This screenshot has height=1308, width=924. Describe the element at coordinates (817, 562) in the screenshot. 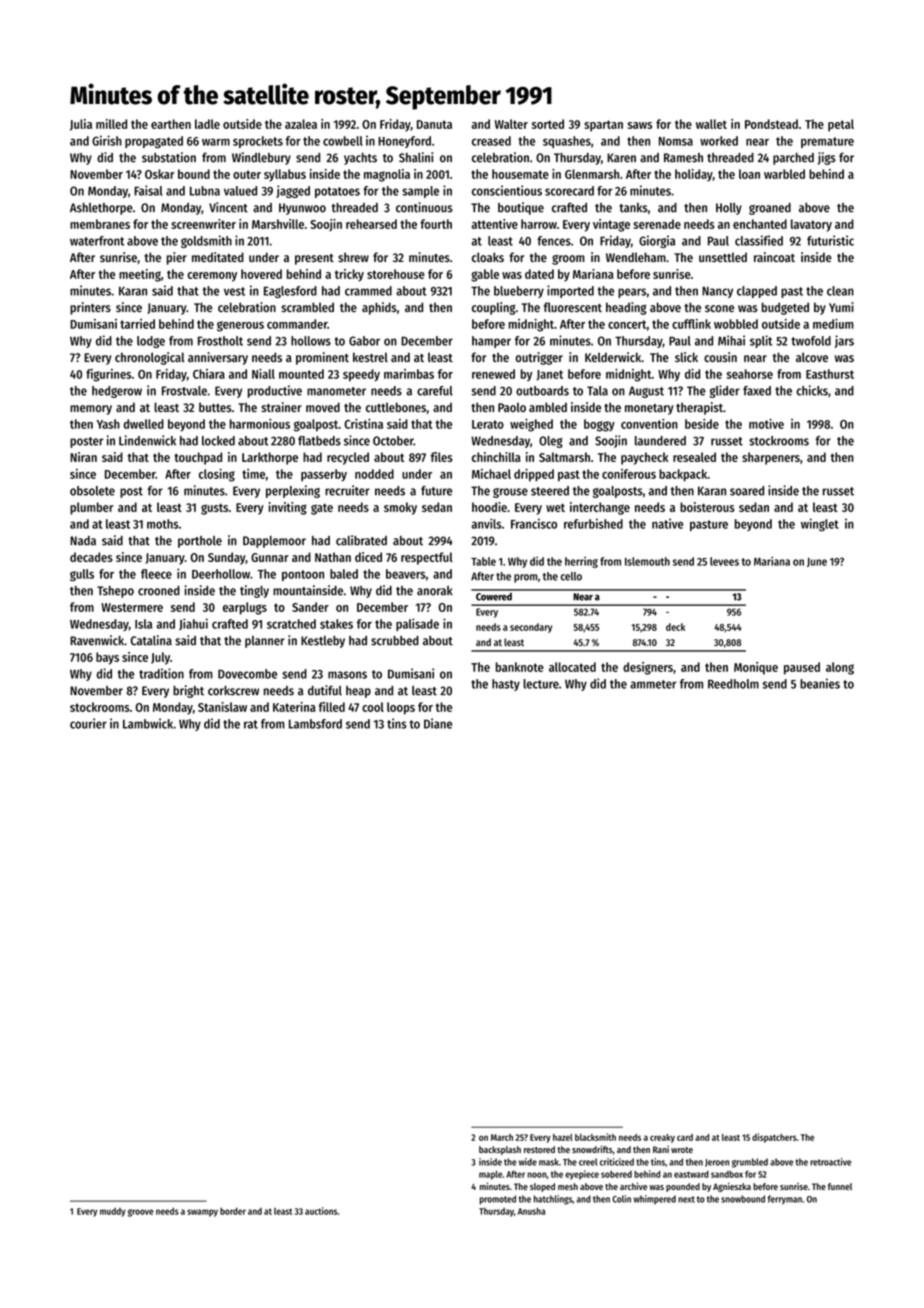

I see `June` at that location.
